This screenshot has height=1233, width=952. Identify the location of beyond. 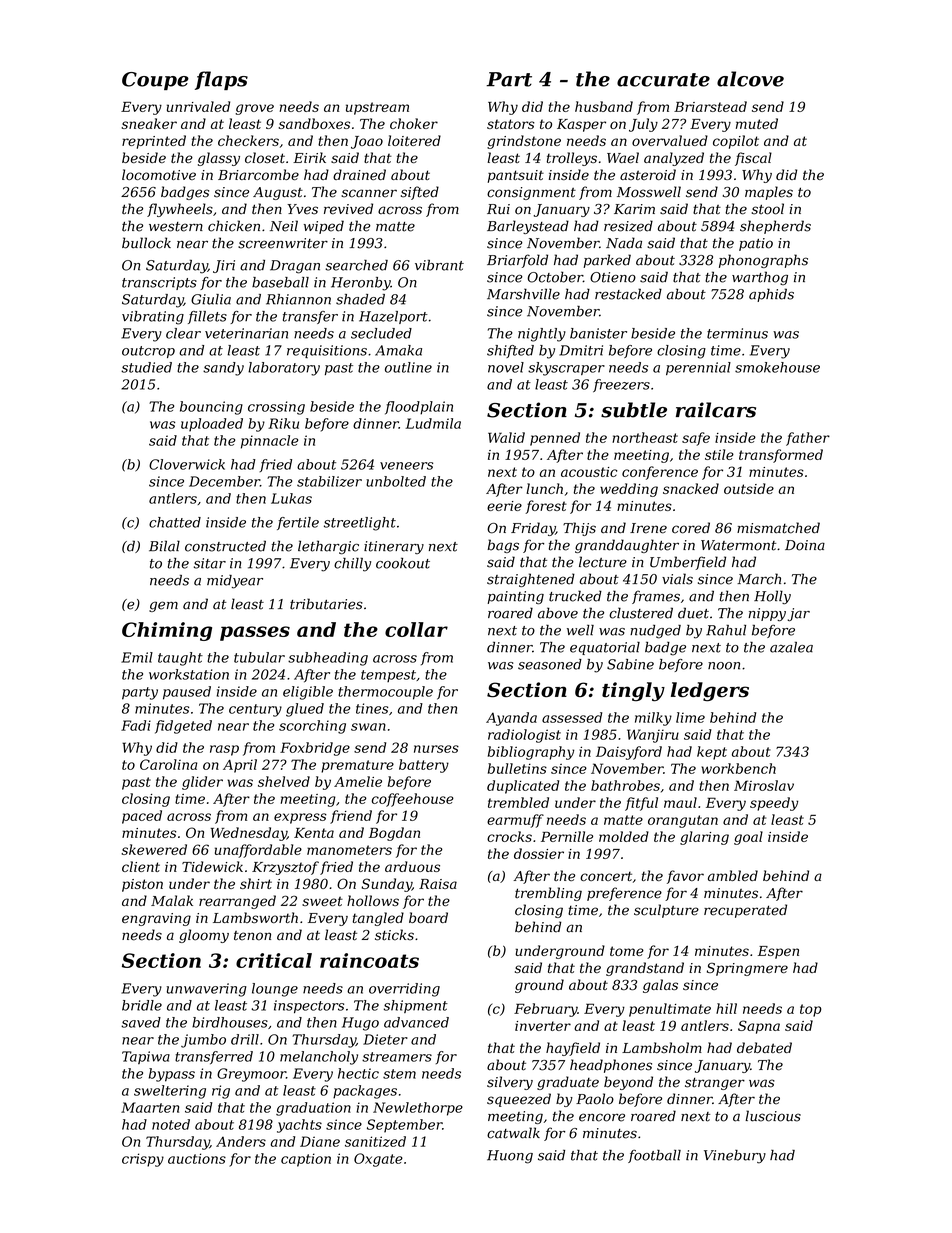
(628, 1083).
